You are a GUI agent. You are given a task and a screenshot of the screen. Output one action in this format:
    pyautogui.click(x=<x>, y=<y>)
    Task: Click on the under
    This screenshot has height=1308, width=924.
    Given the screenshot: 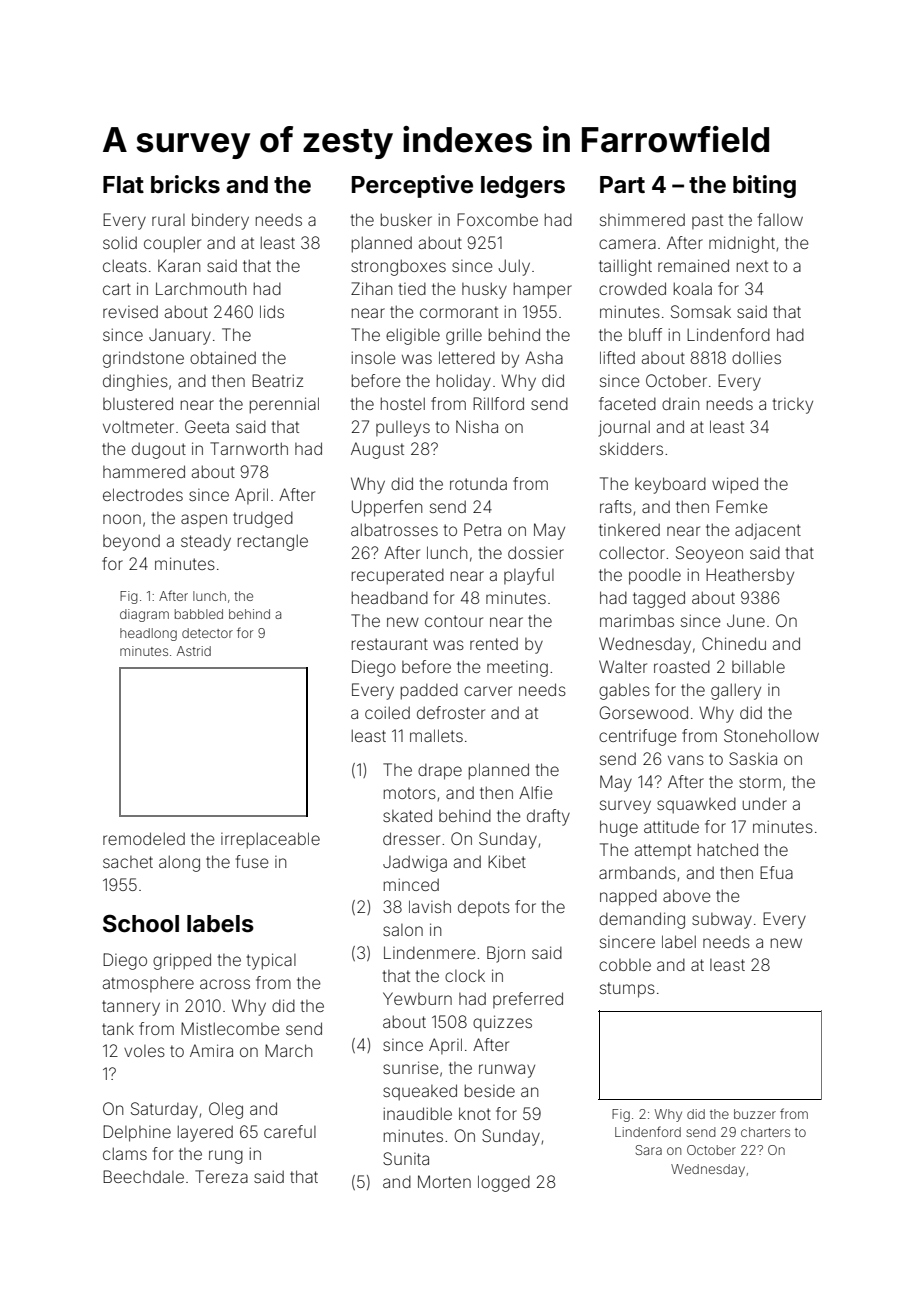 What is the action you would take?
    pyautogui.click(x=765, y=803)
